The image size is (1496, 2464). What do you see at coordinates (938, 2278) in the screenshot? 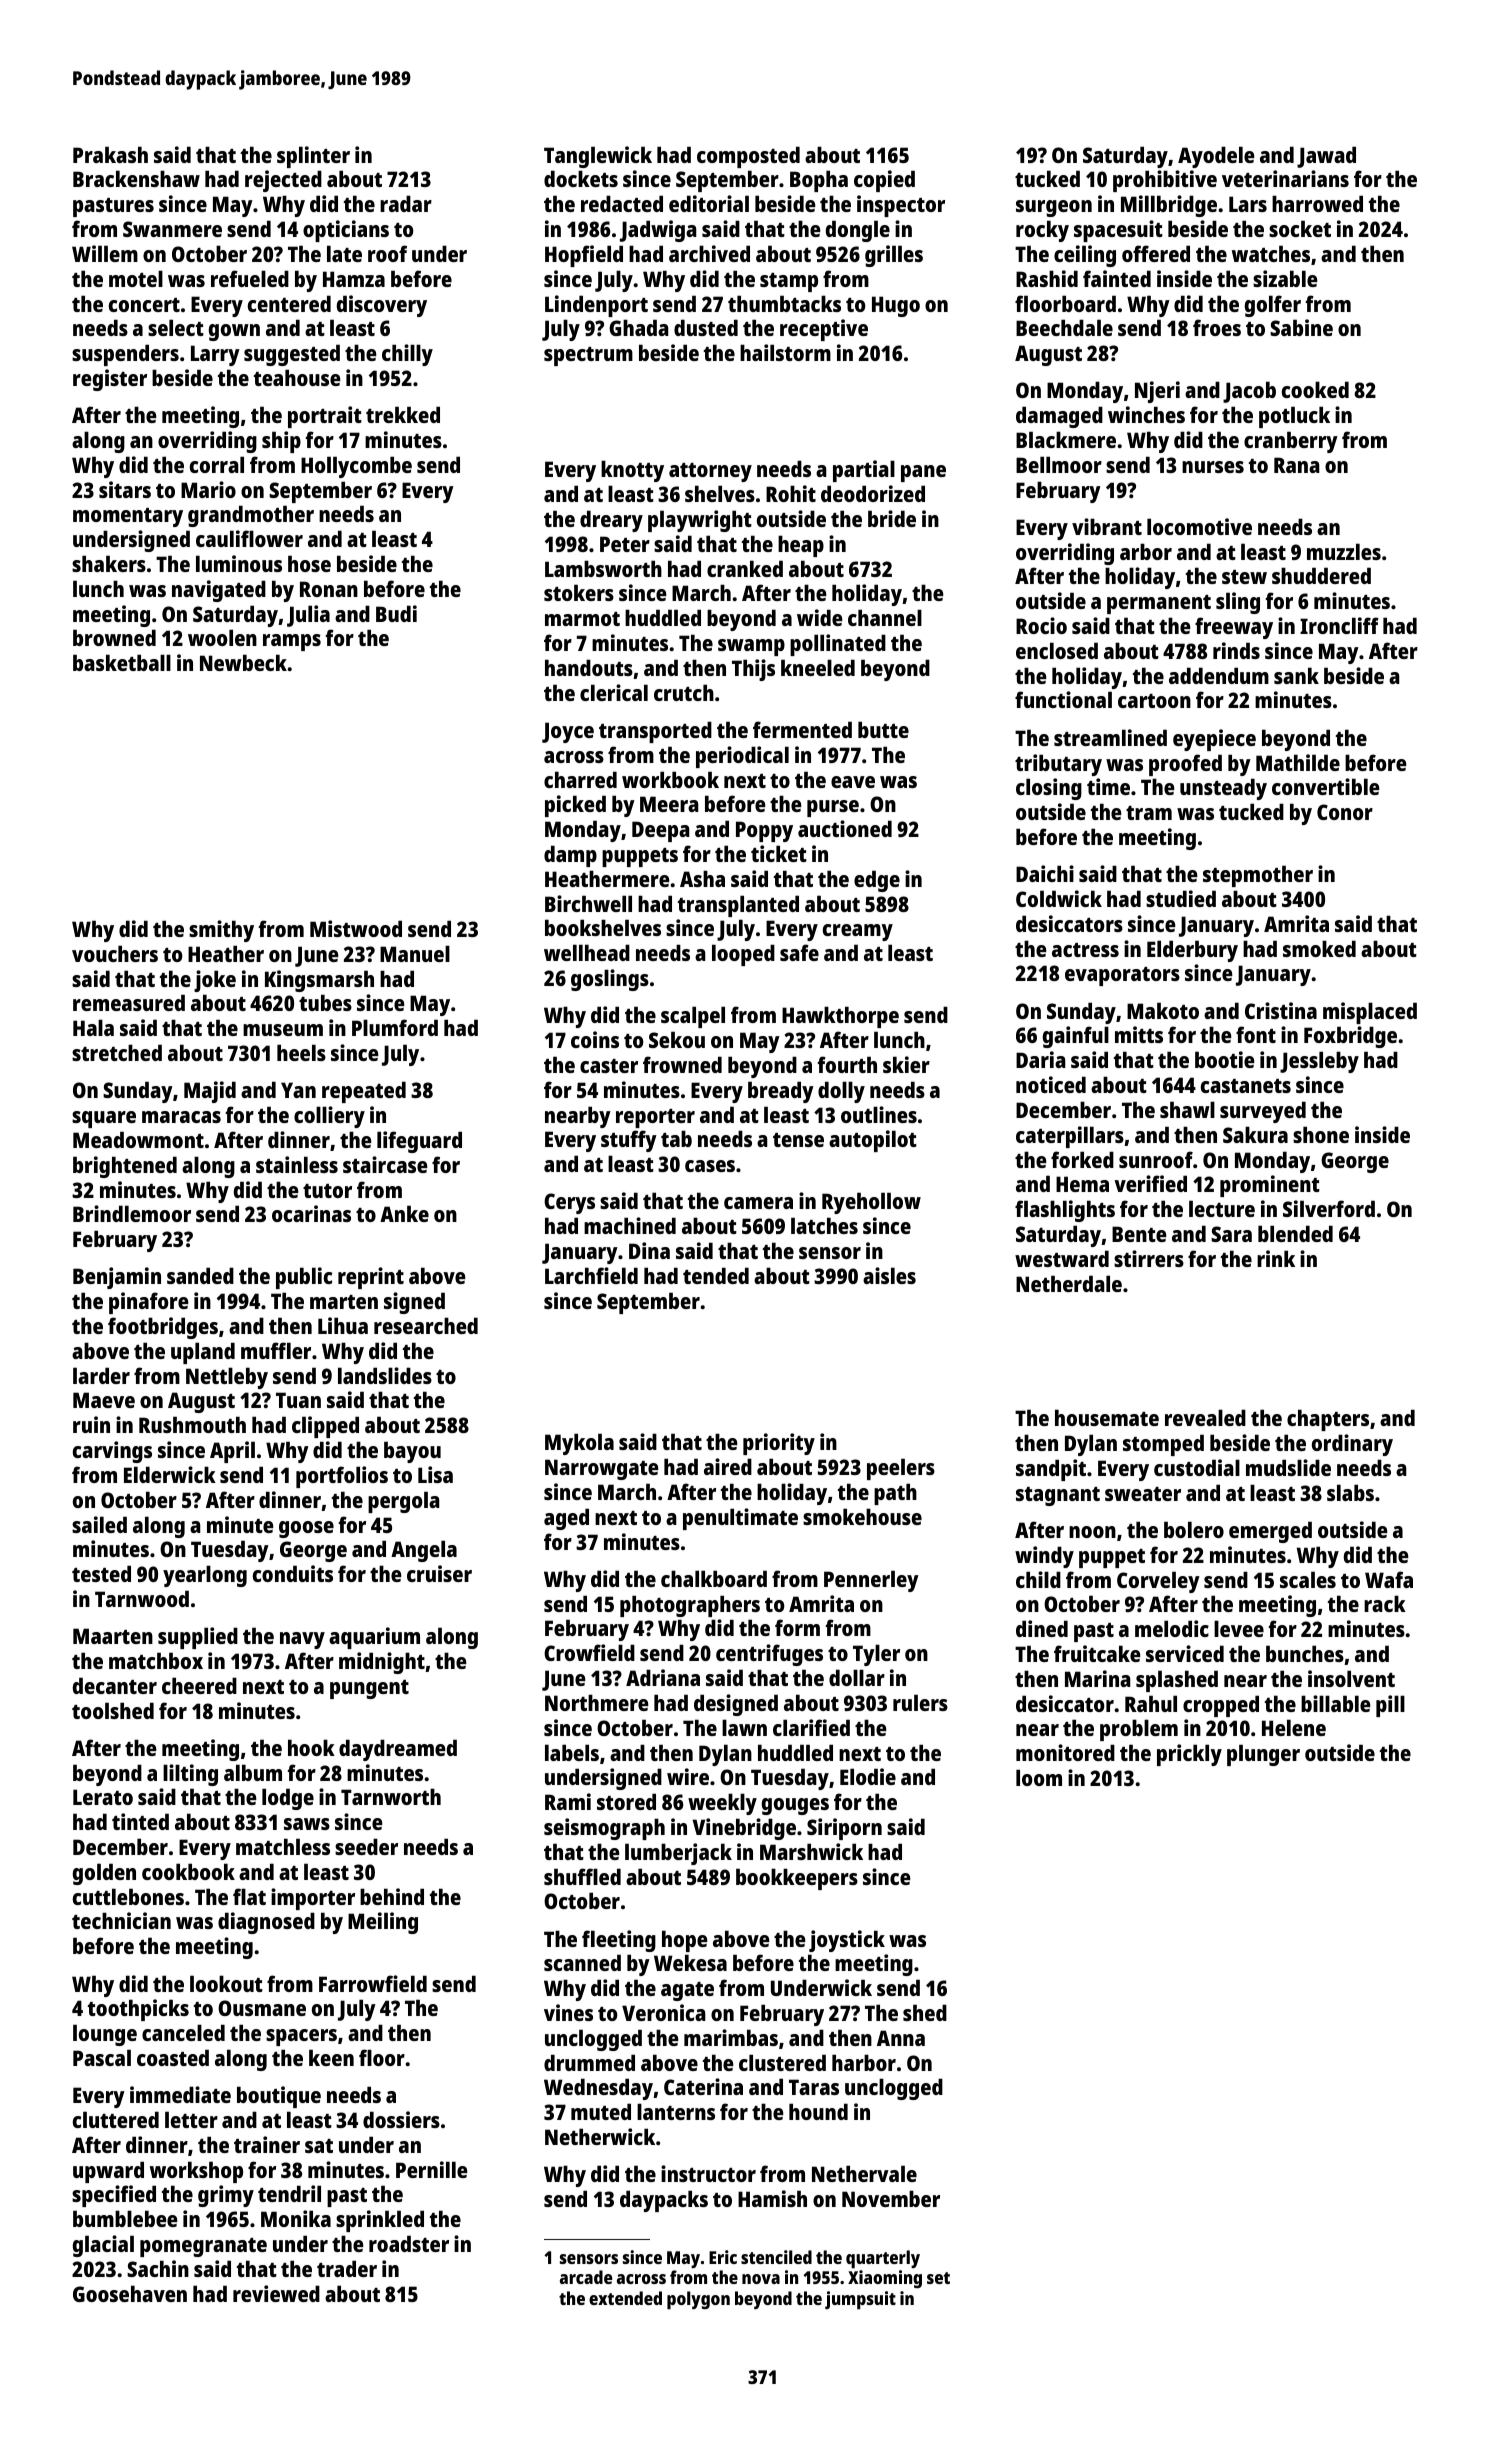
I see `set` at bounding box center [938, 2278].
